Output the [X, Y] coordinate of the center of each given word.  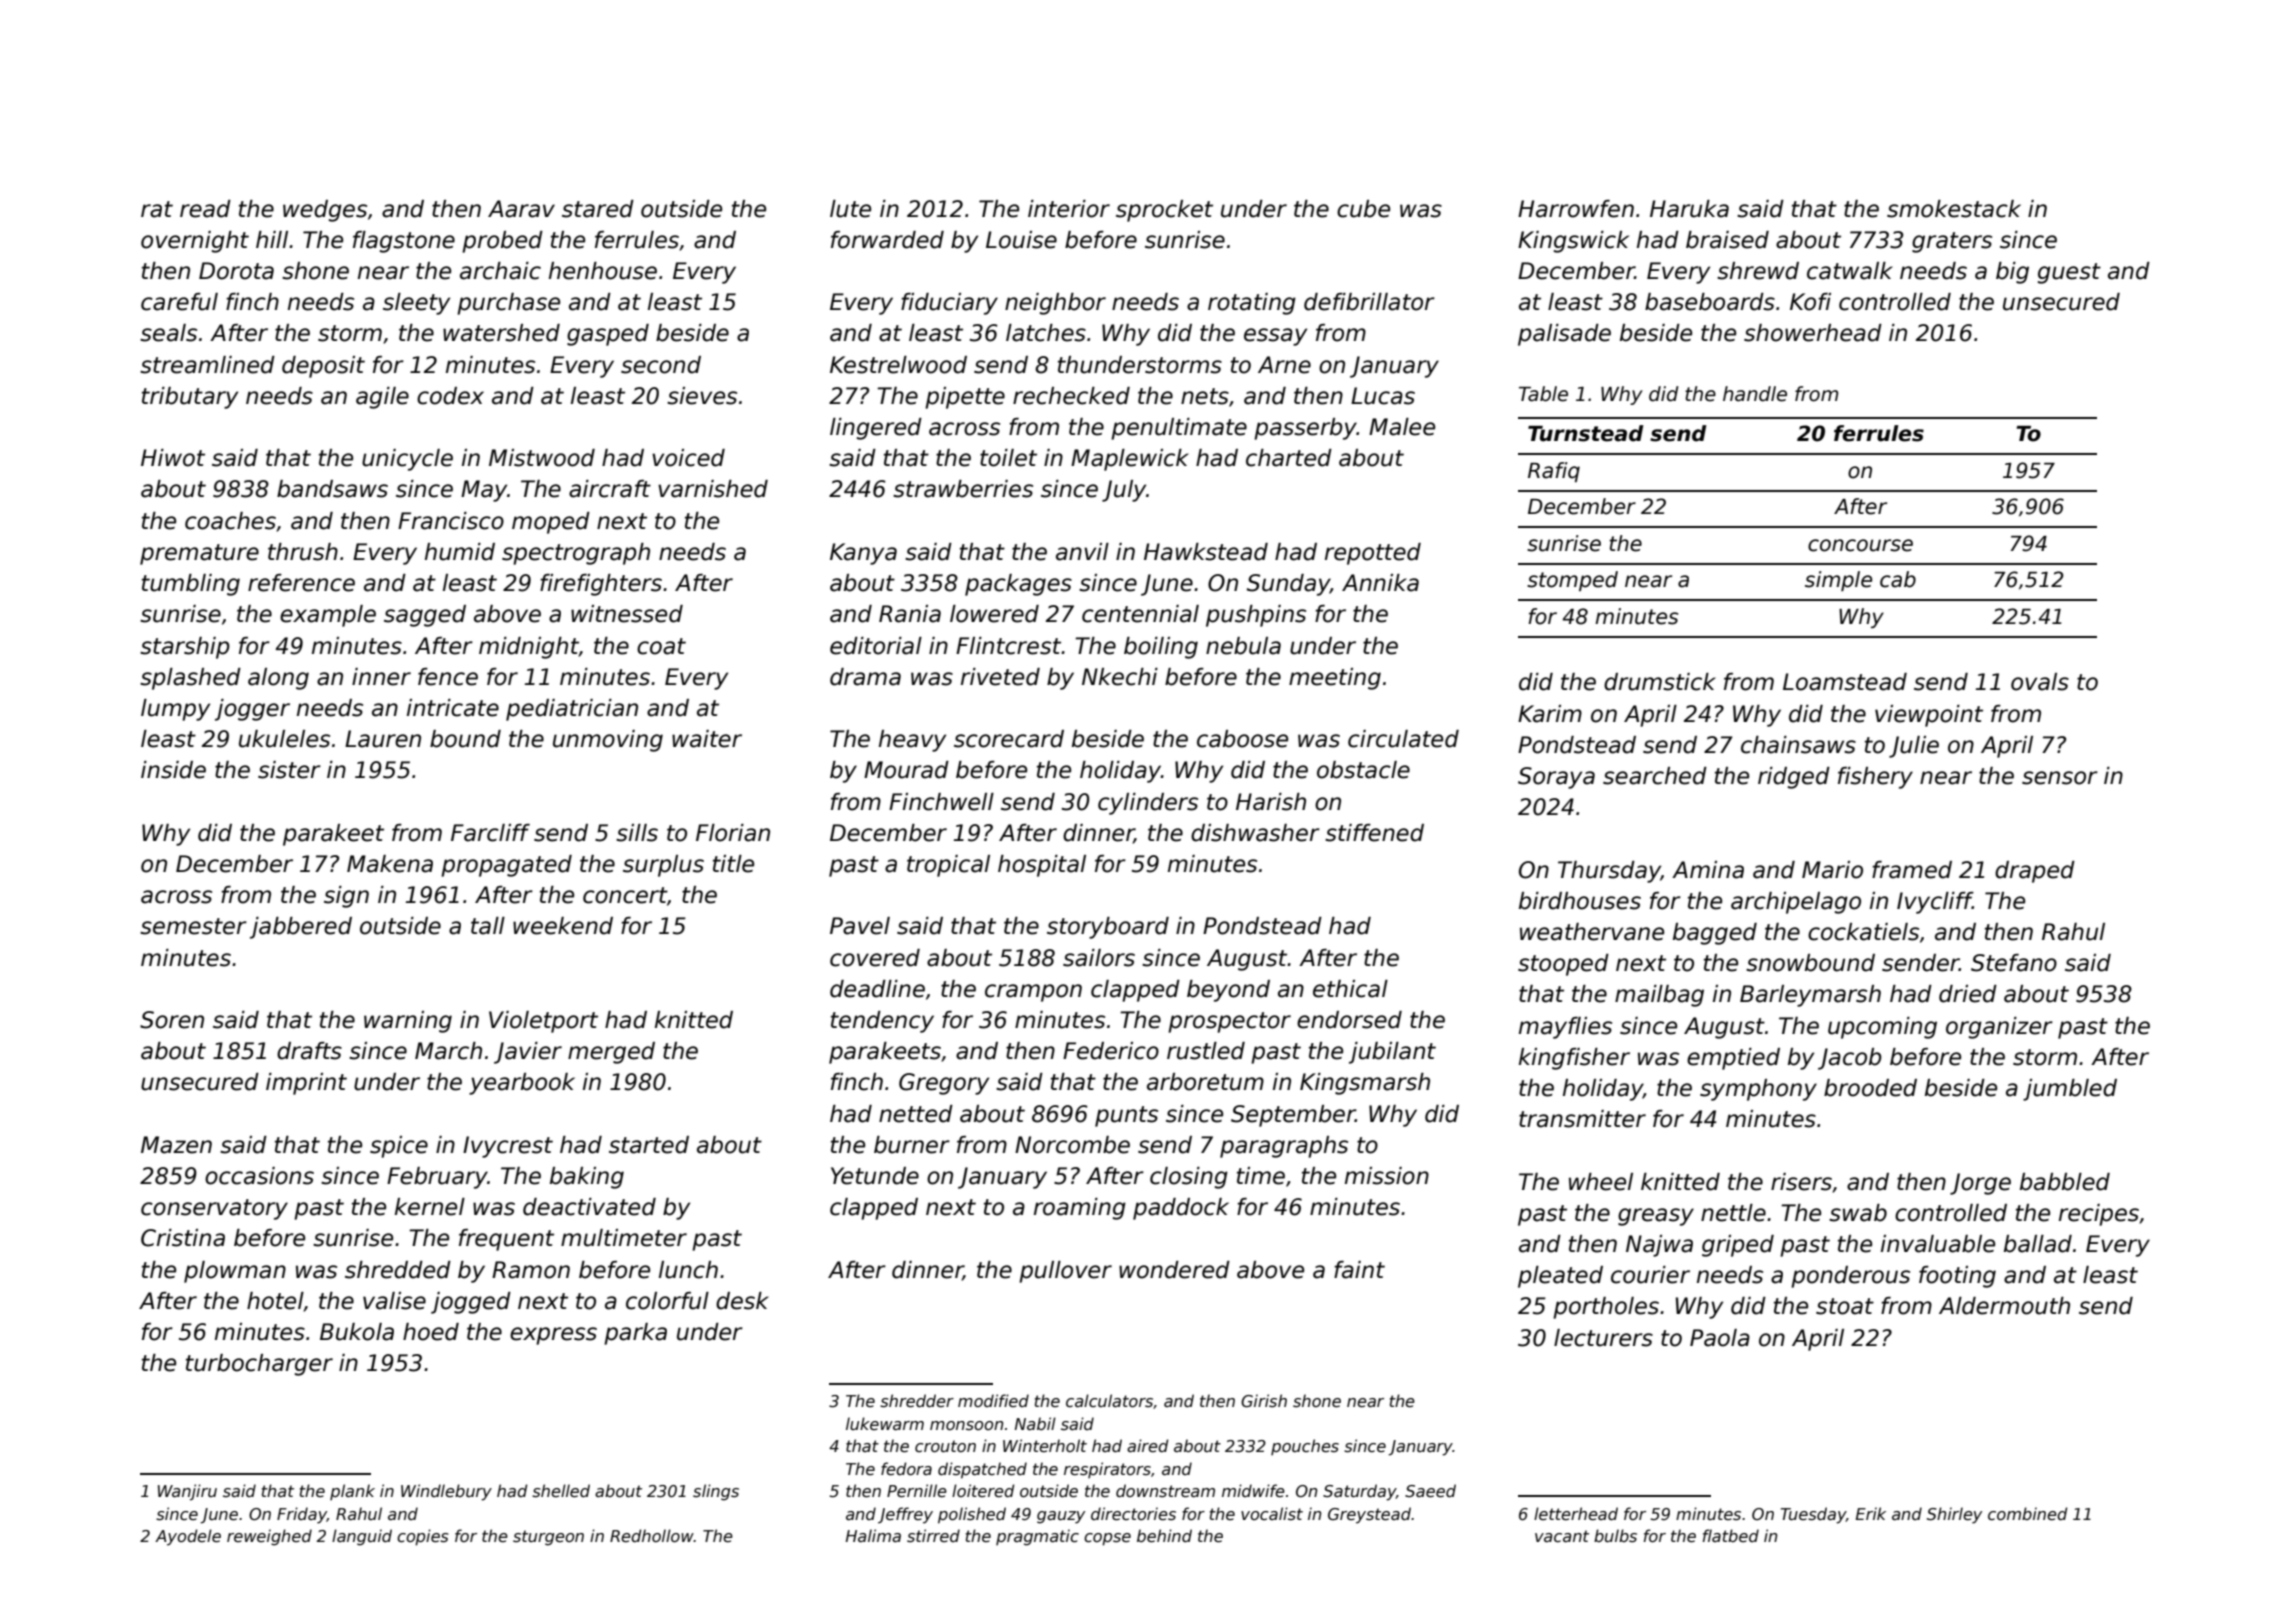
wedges [325, 211]
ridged [1794, 778]
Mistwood [542, 458]
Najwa [1659, 1246]
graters [1952, 242]
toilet [1008, 458]
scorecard [1009, 739]
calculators [1109, 1401]
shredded [398, 1270]
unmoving [608, 741]
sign [346, 897]
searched [1655, 776]
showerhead [1813, 333]
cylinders [1148, 804]
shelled [561, 1491]
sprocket [1164, 211]
